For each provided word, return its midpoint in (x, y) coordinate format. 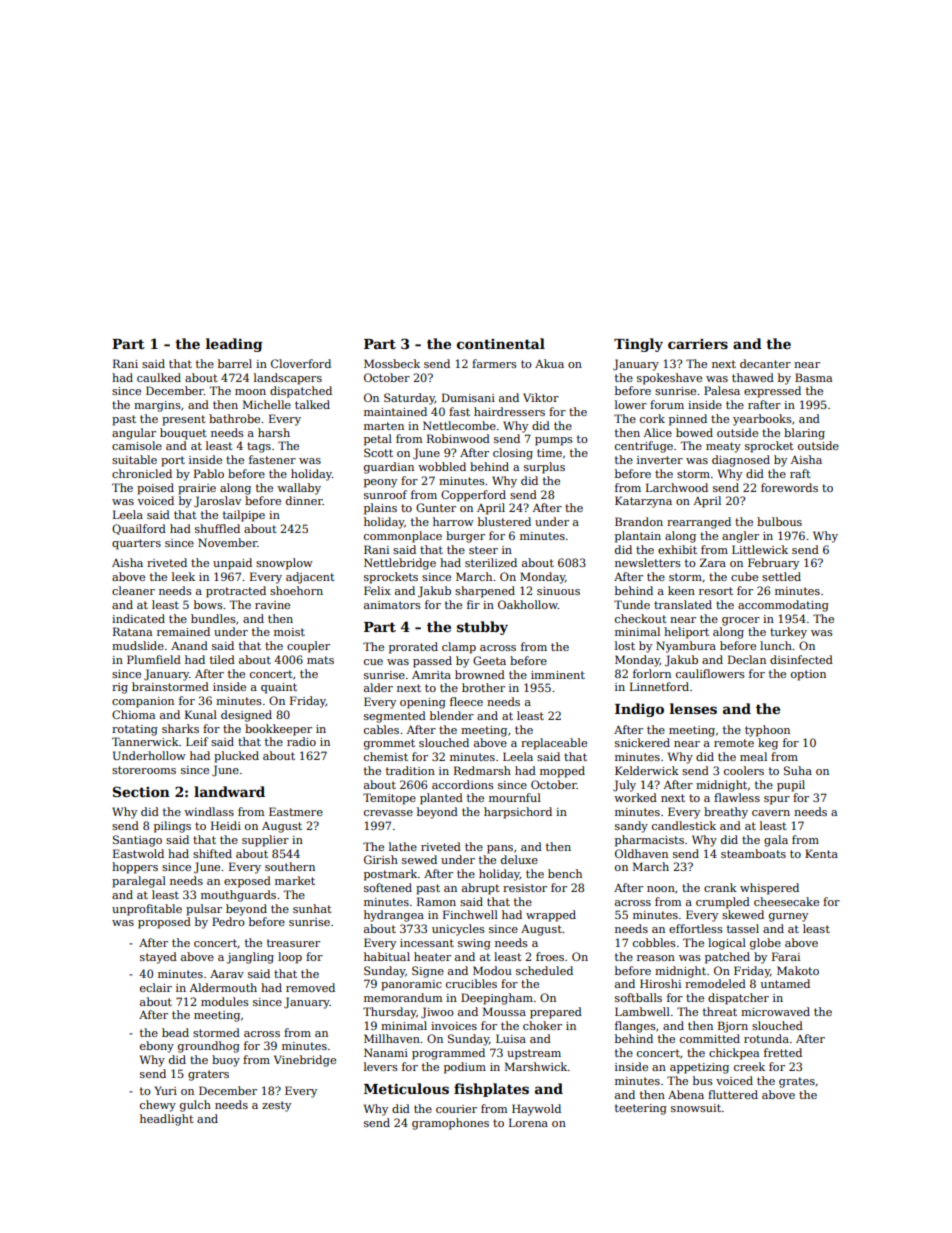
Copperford (473, 496)
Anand (189, 645)
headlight (167, 1120)
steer (483, 550)
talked (312, 404)
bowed (694, 432)
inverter (660, 460)
